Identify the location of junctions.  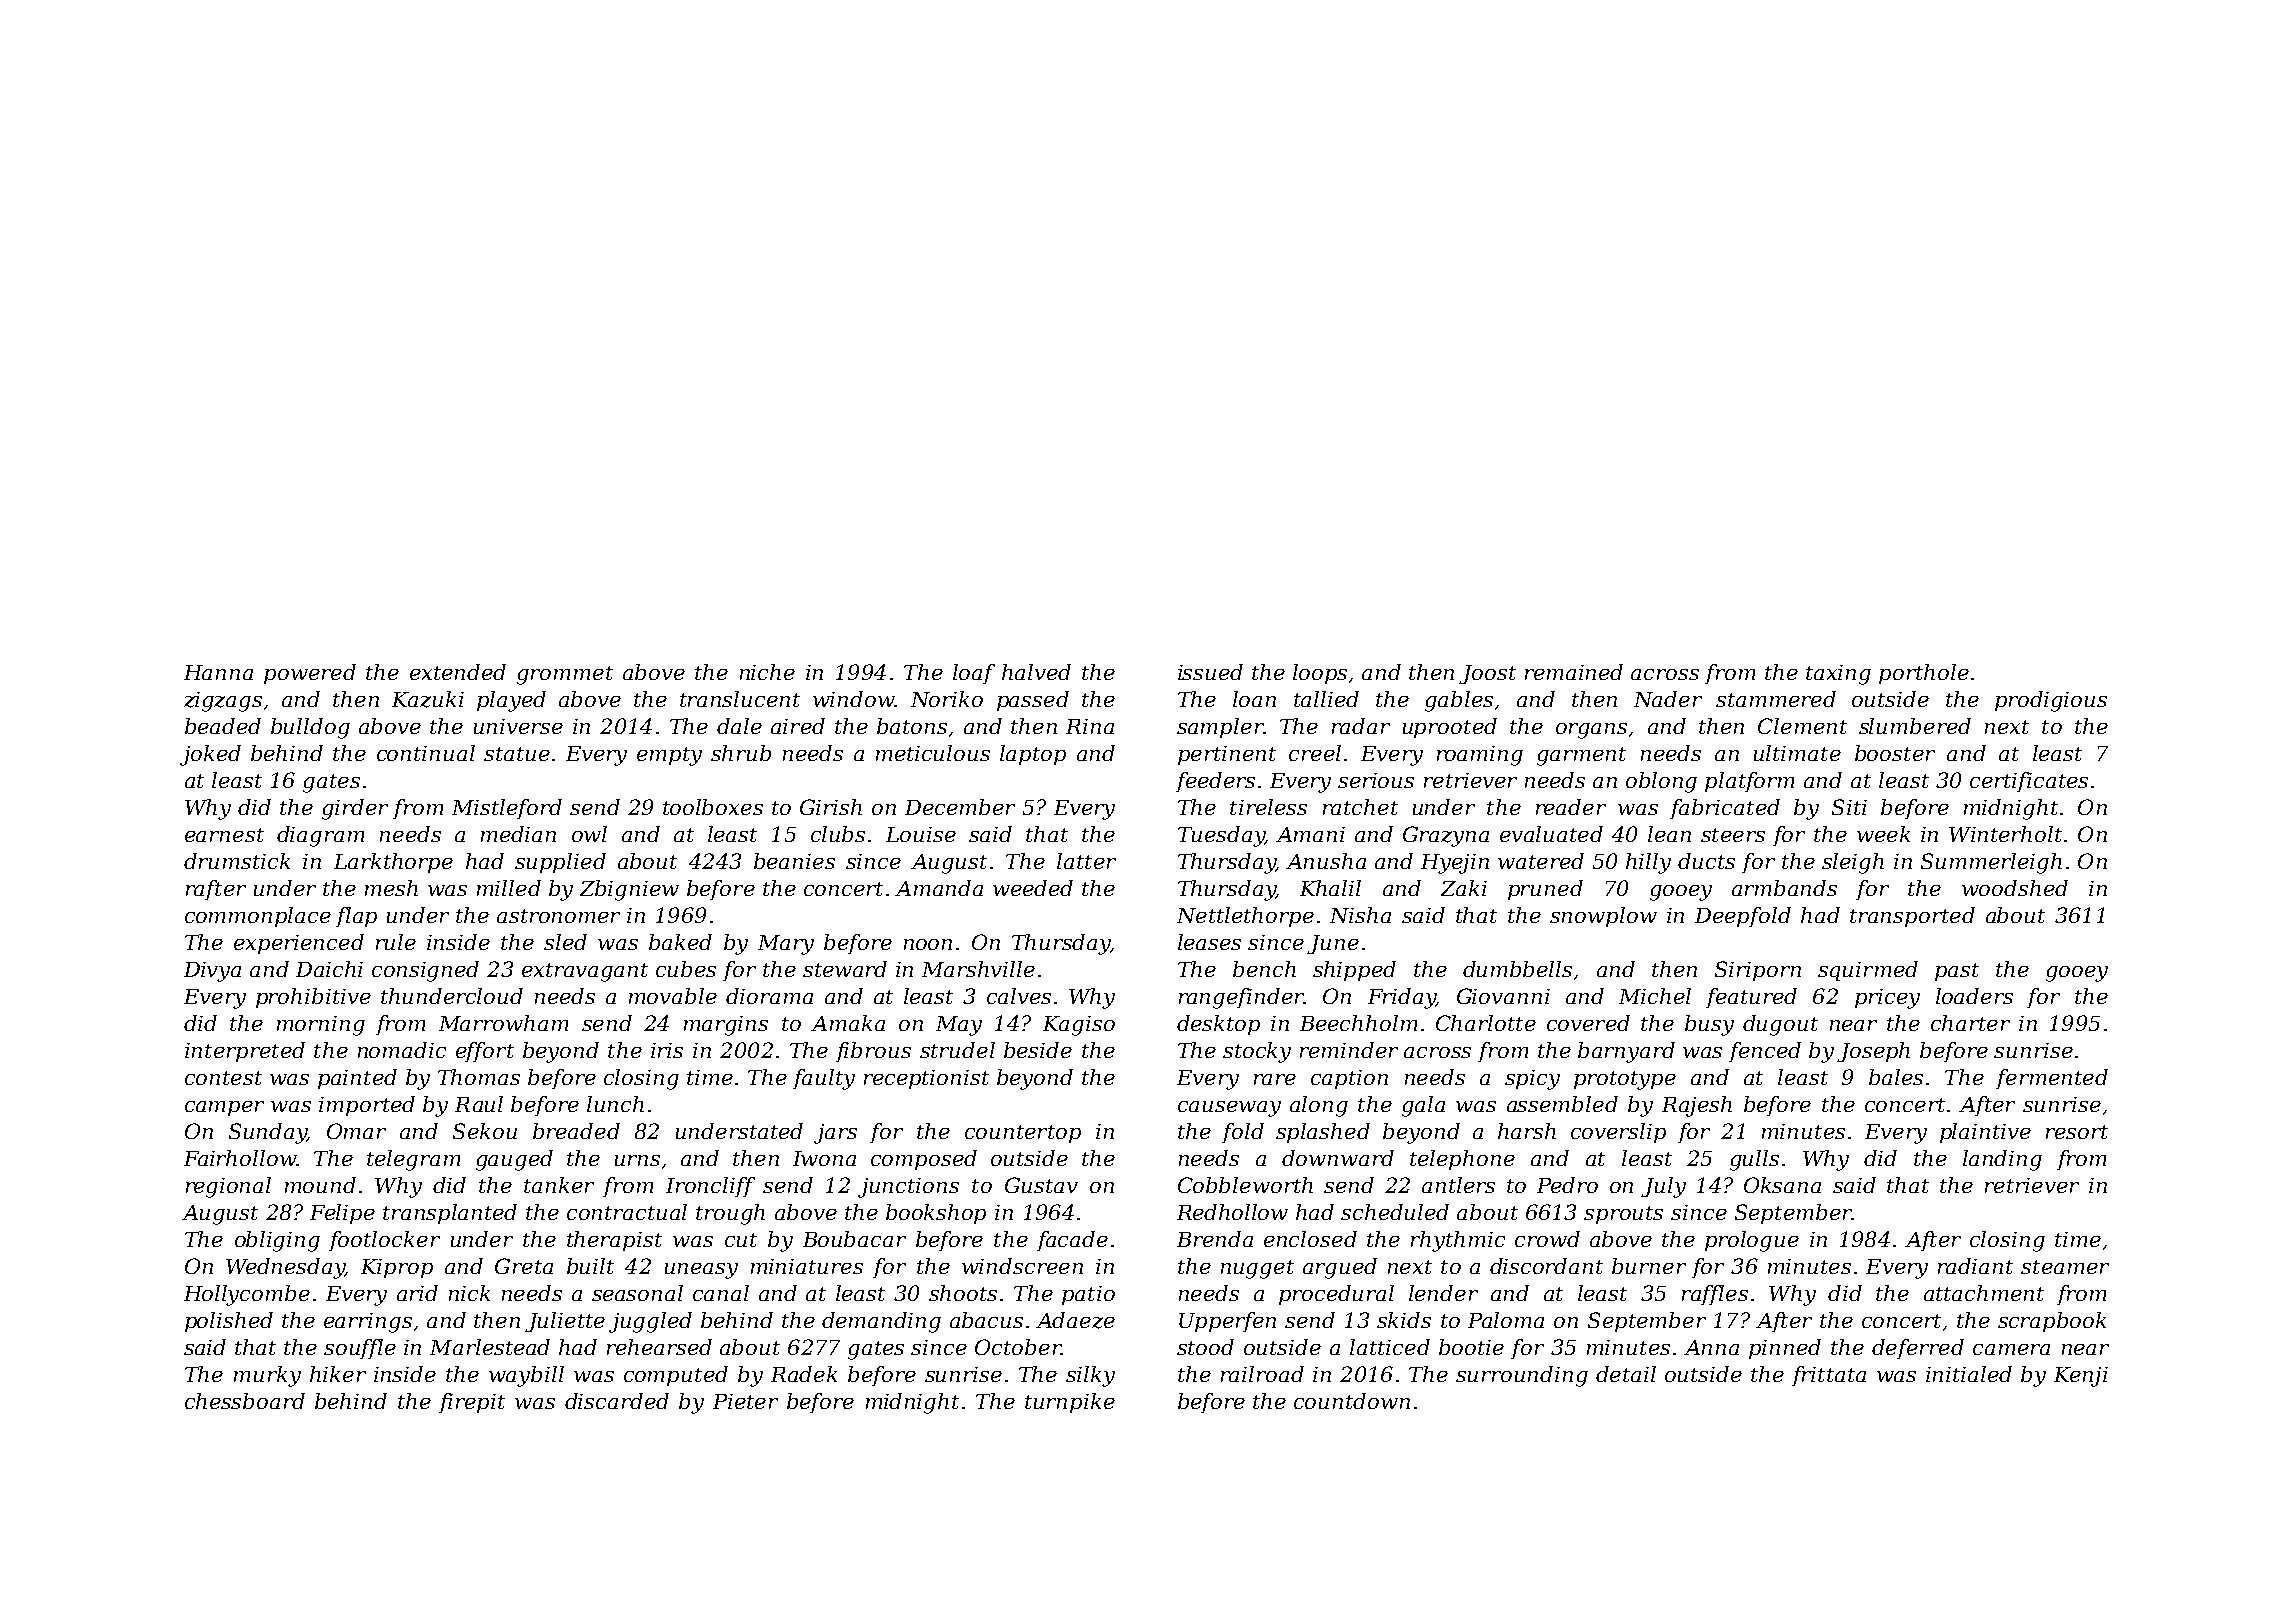
(908, 1188).
